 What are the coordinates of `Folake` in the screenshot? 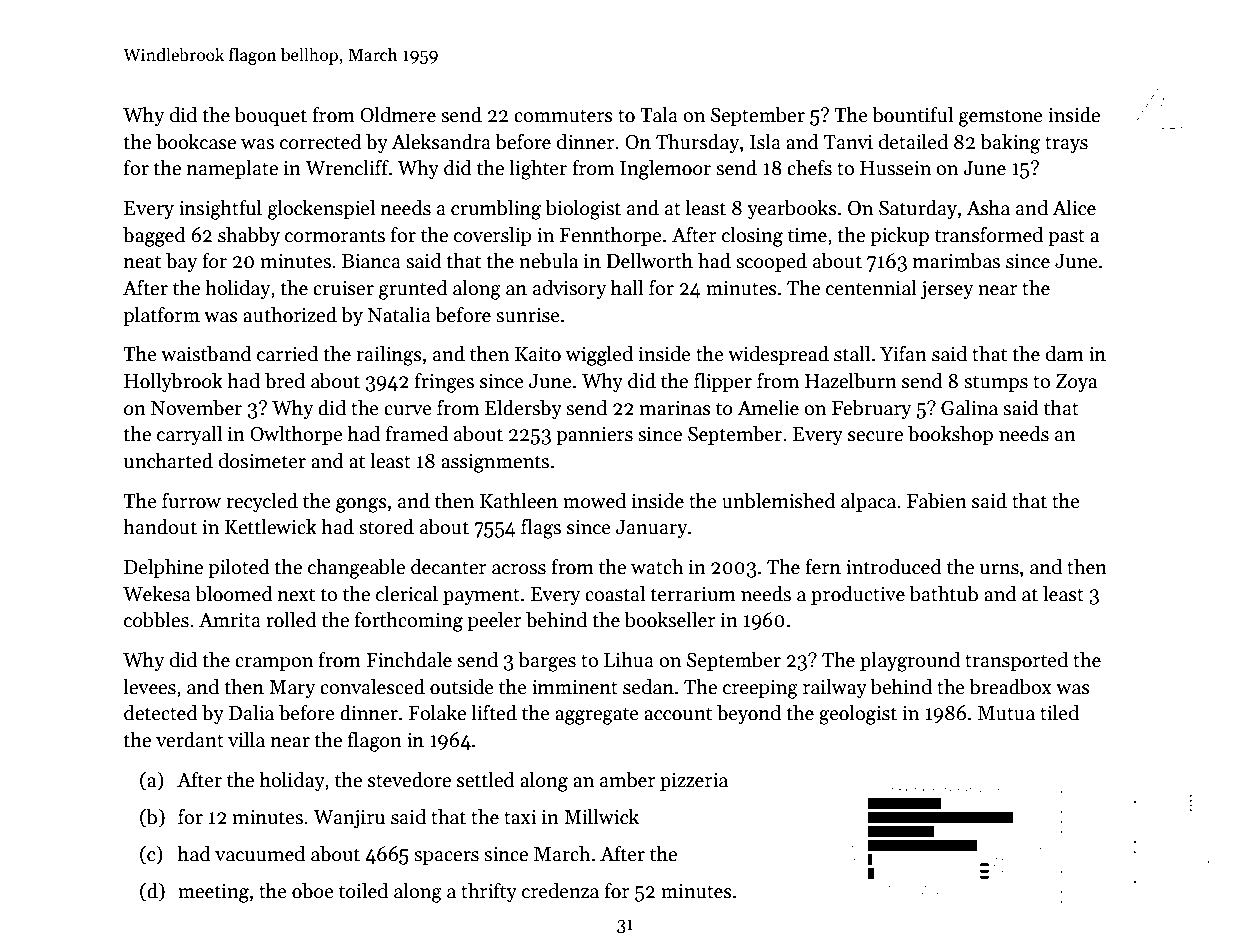 It's located at (437, 713).
